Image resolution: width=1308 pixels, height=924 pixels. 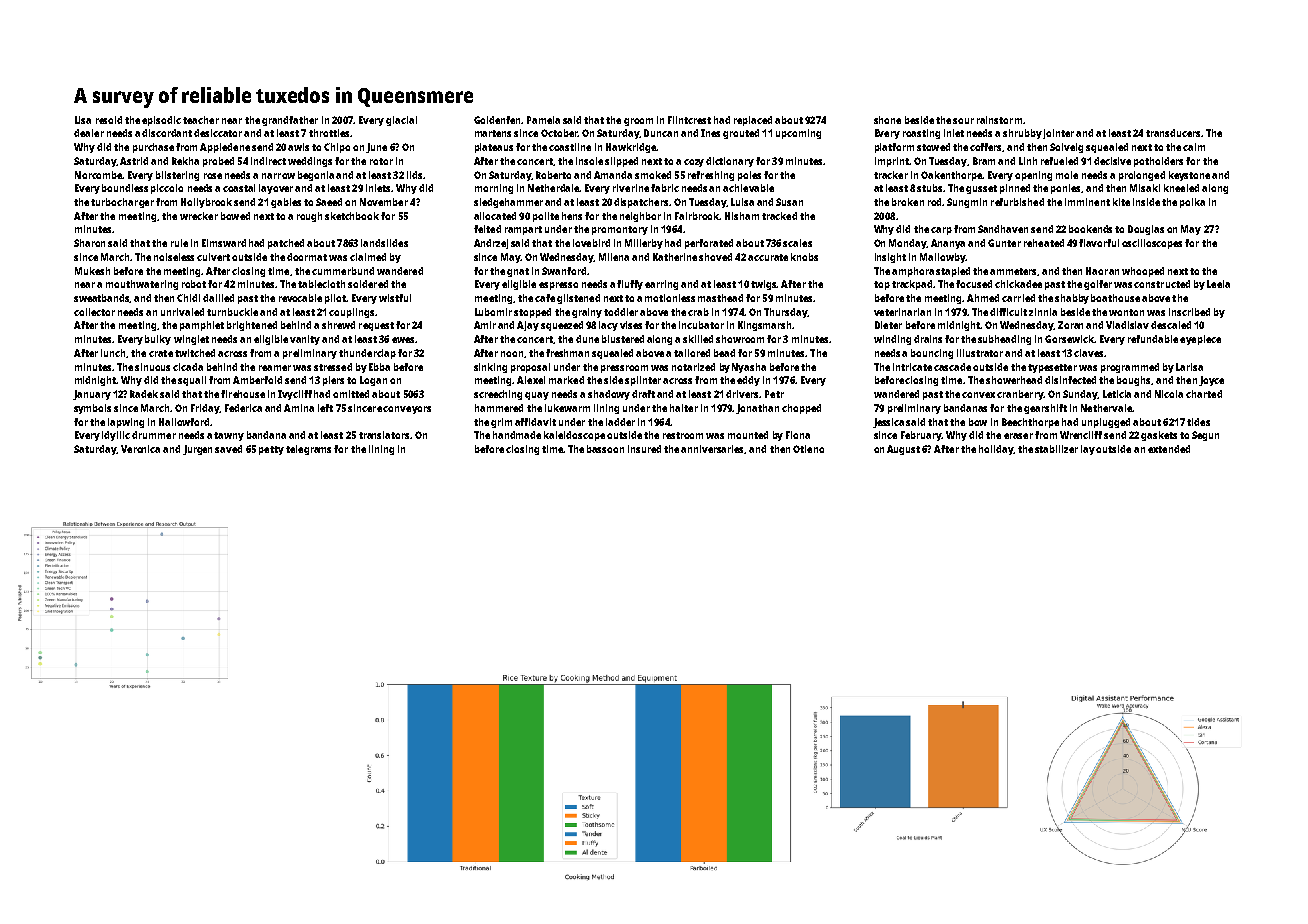 What do you see at coordinates (891, 175) in the document?
I see `tracker` at bounding box center [891, 175].
